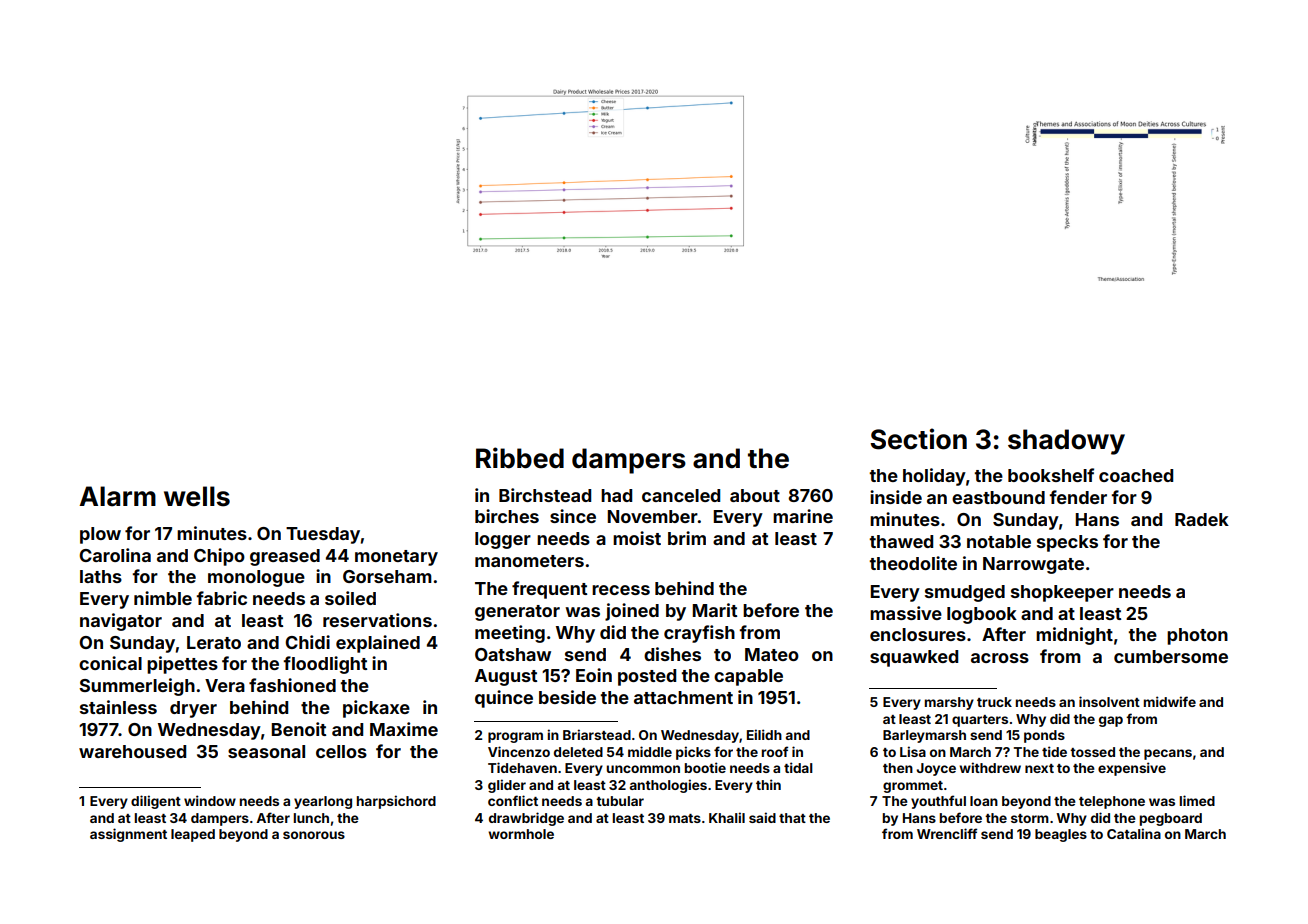 The image size is (1308, 924). Describe the element at coordinates (597, 734) in the page. I see `Briarstead` at that location.
